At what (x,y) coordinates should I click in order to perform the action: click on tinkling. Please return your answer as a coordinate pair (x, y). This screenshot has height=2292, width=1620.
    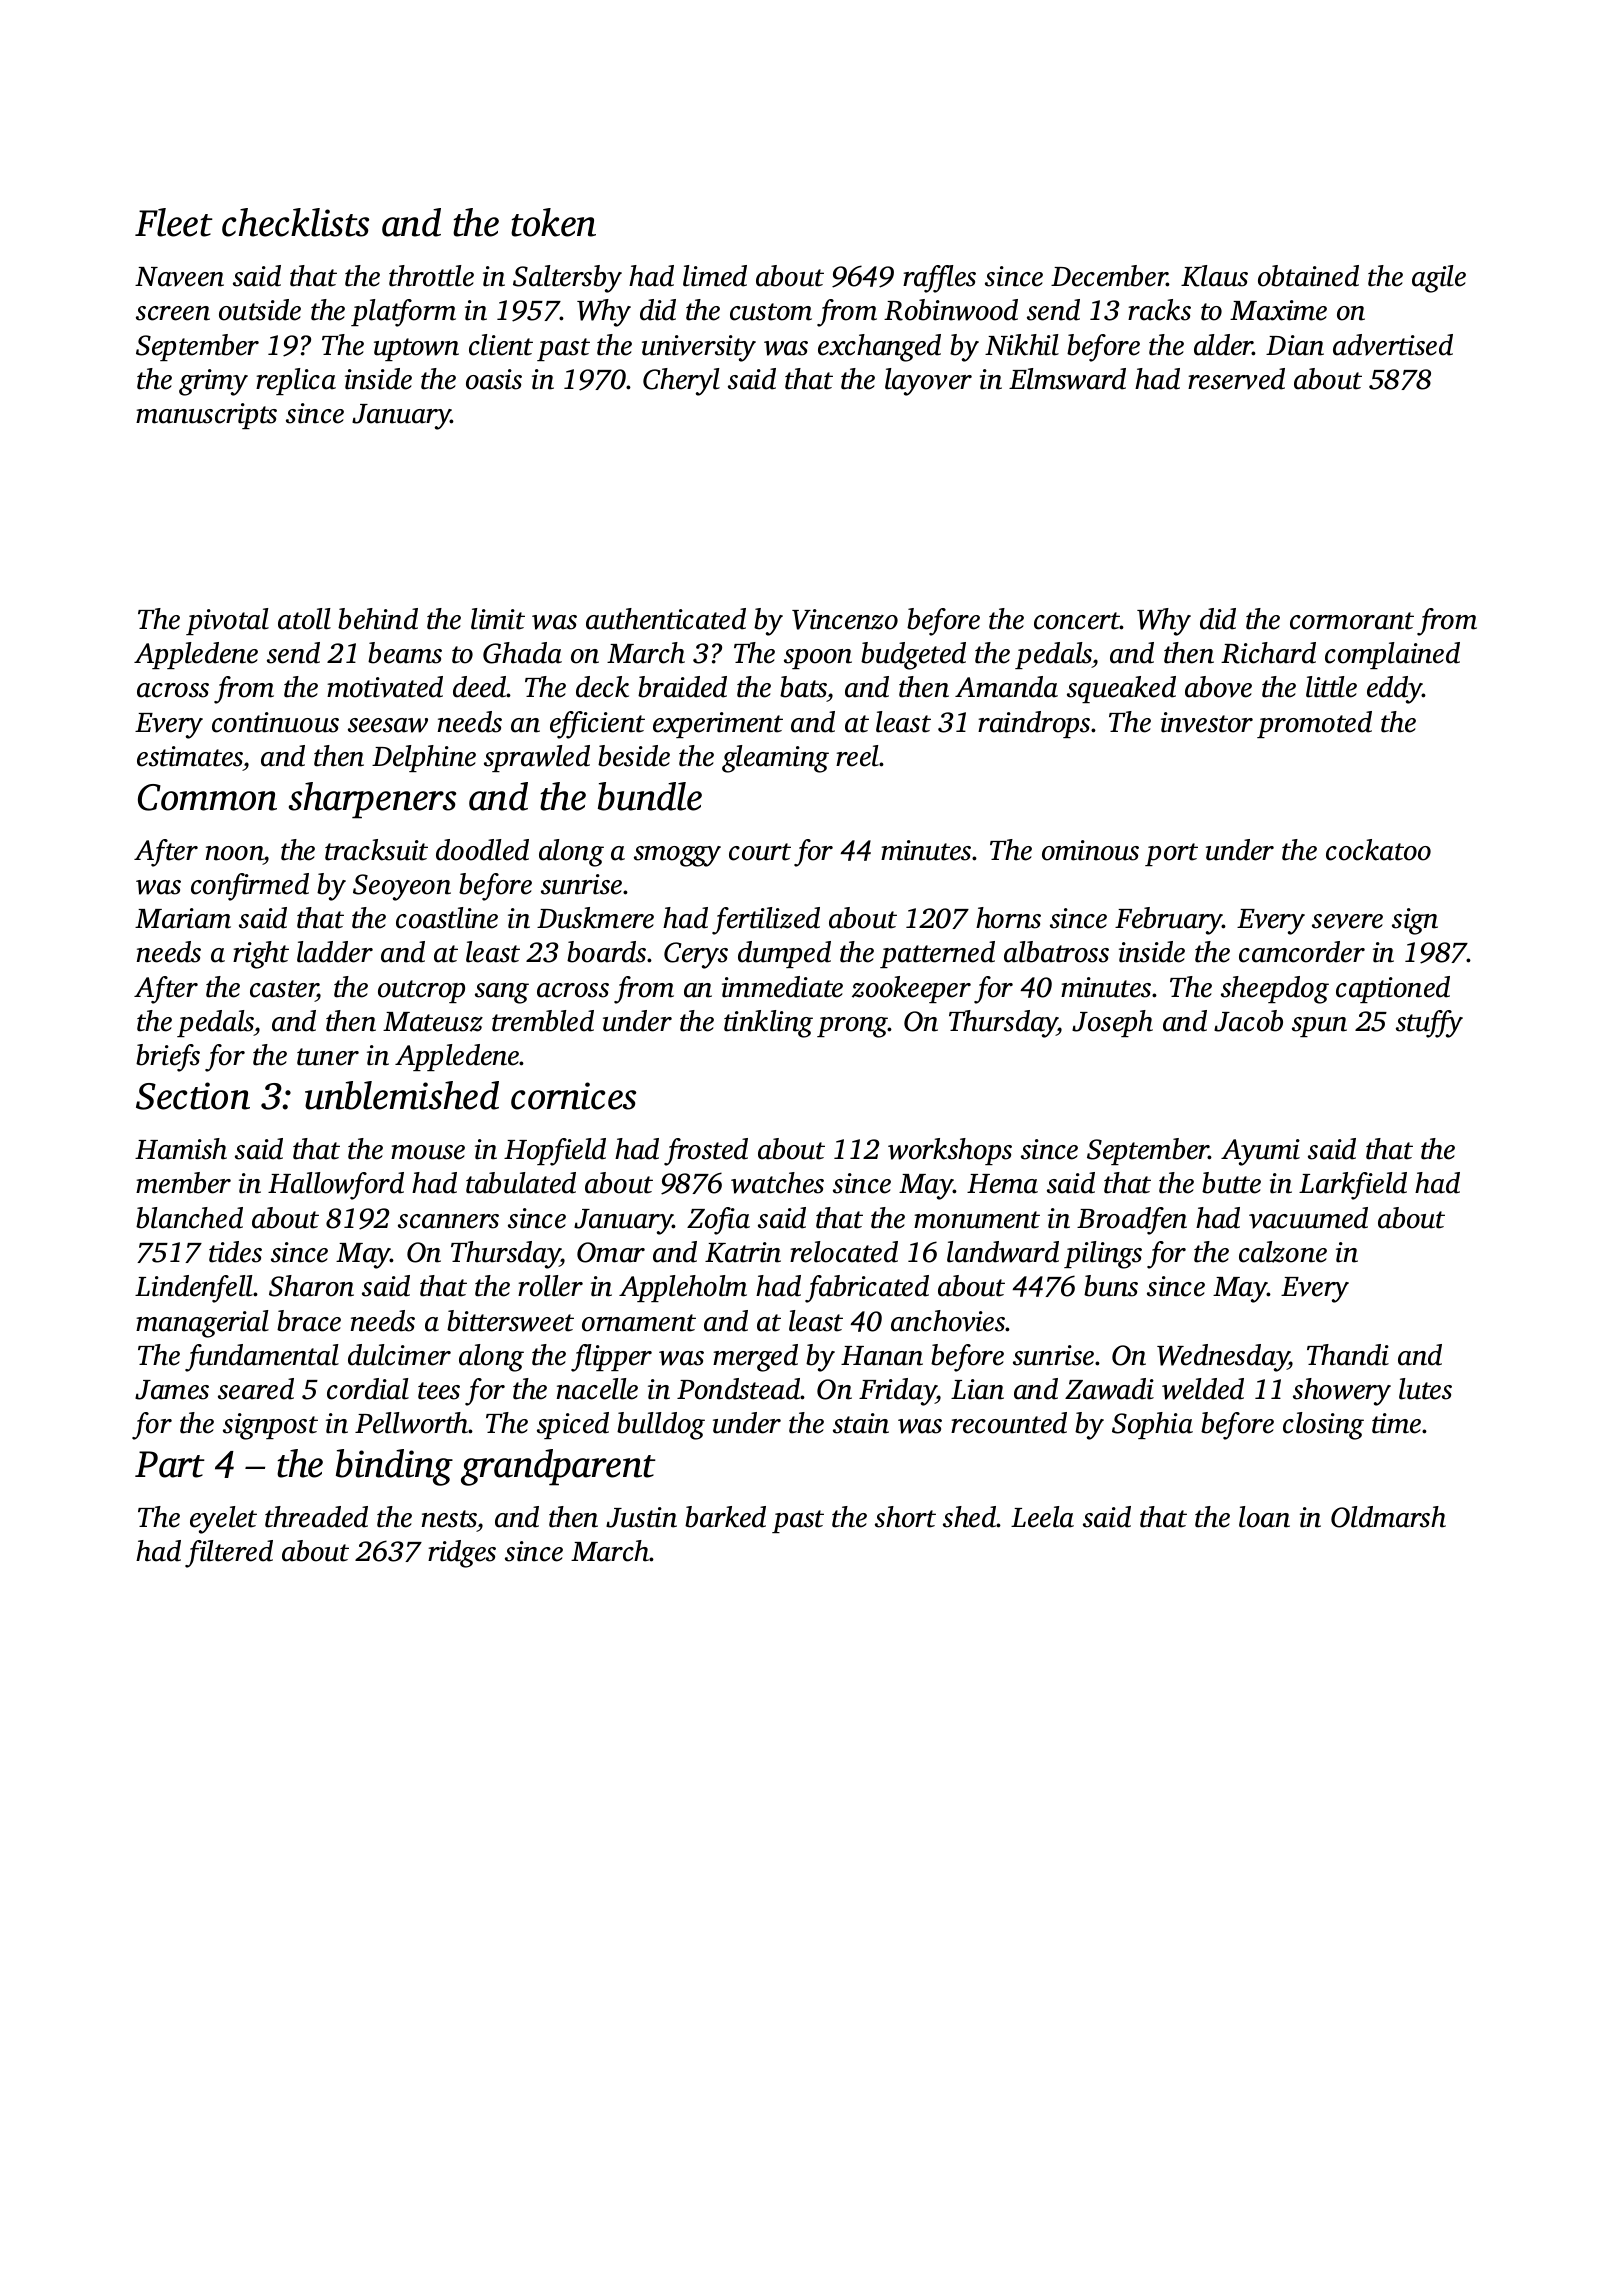
    Looking at the image, I should click on (768, 1024).
